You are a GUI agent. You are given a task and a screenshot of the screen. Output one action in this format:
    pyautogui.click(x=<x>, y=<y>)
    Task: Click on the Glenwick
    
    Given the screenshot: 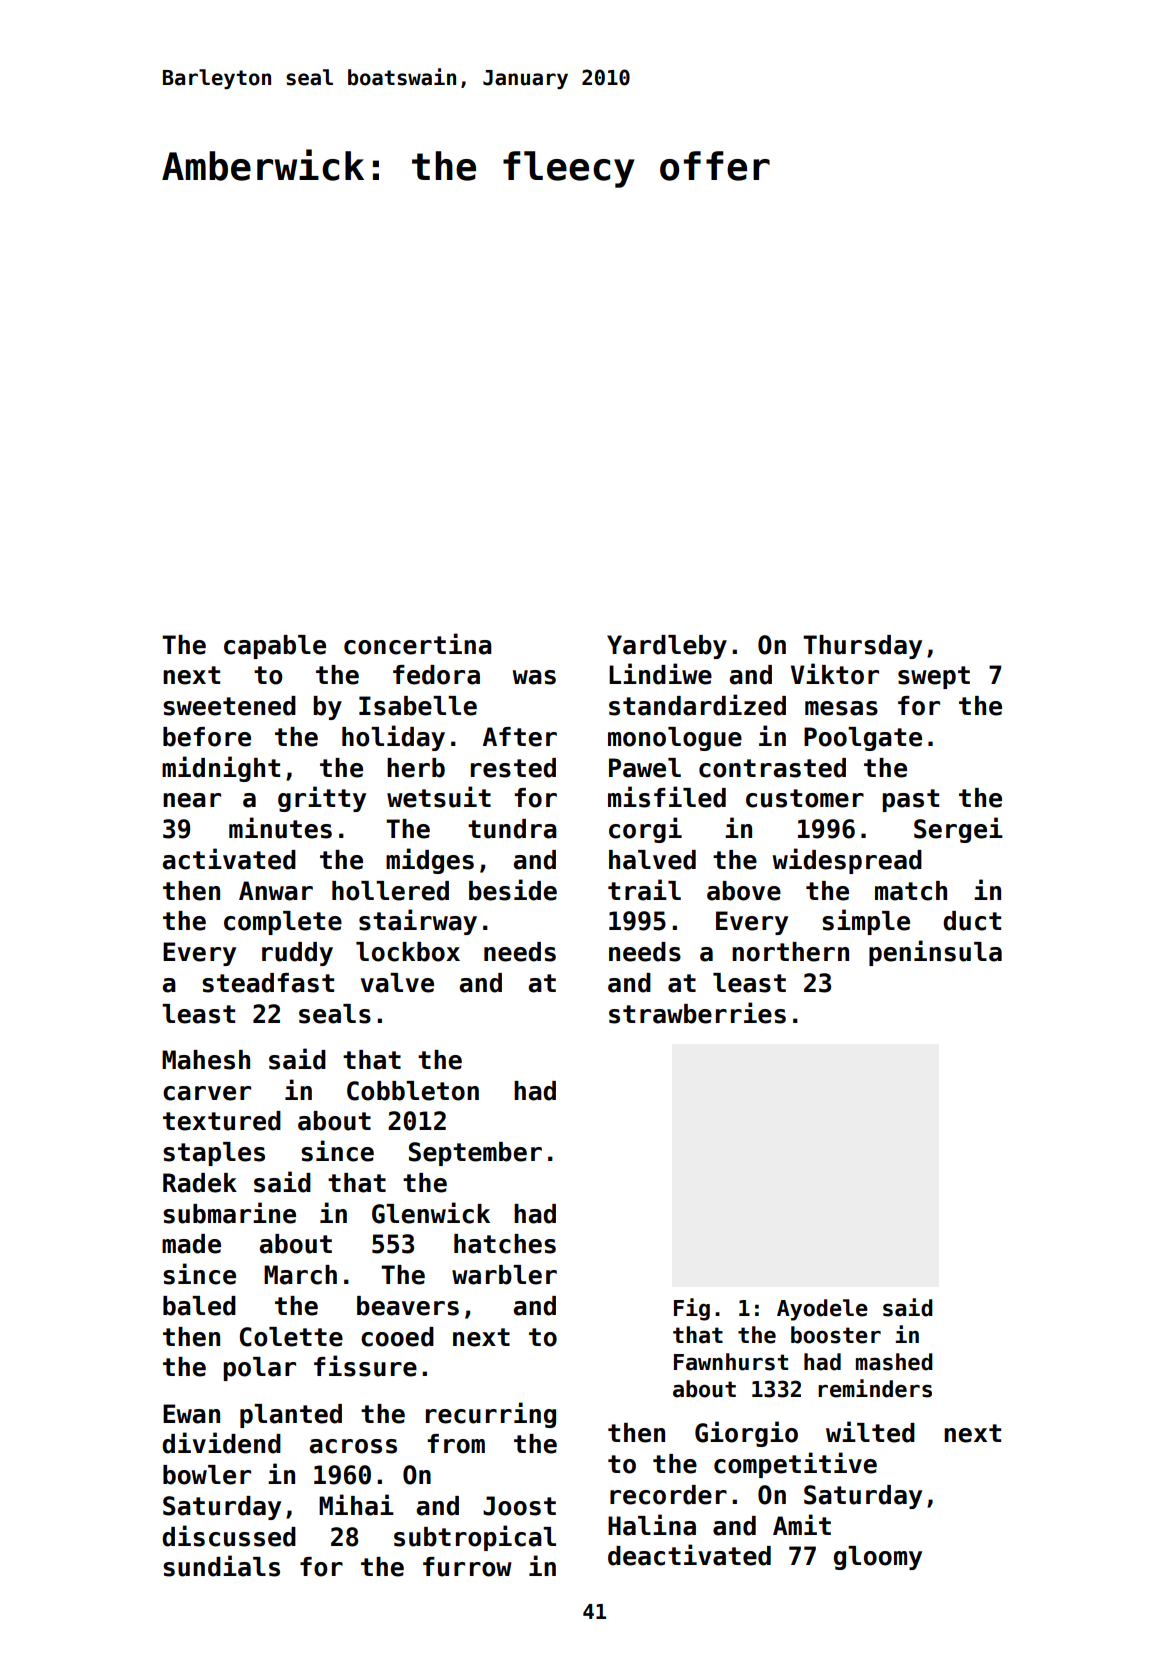 What is the action you would take?
    pyautogui.click(x=431, y=1213)
